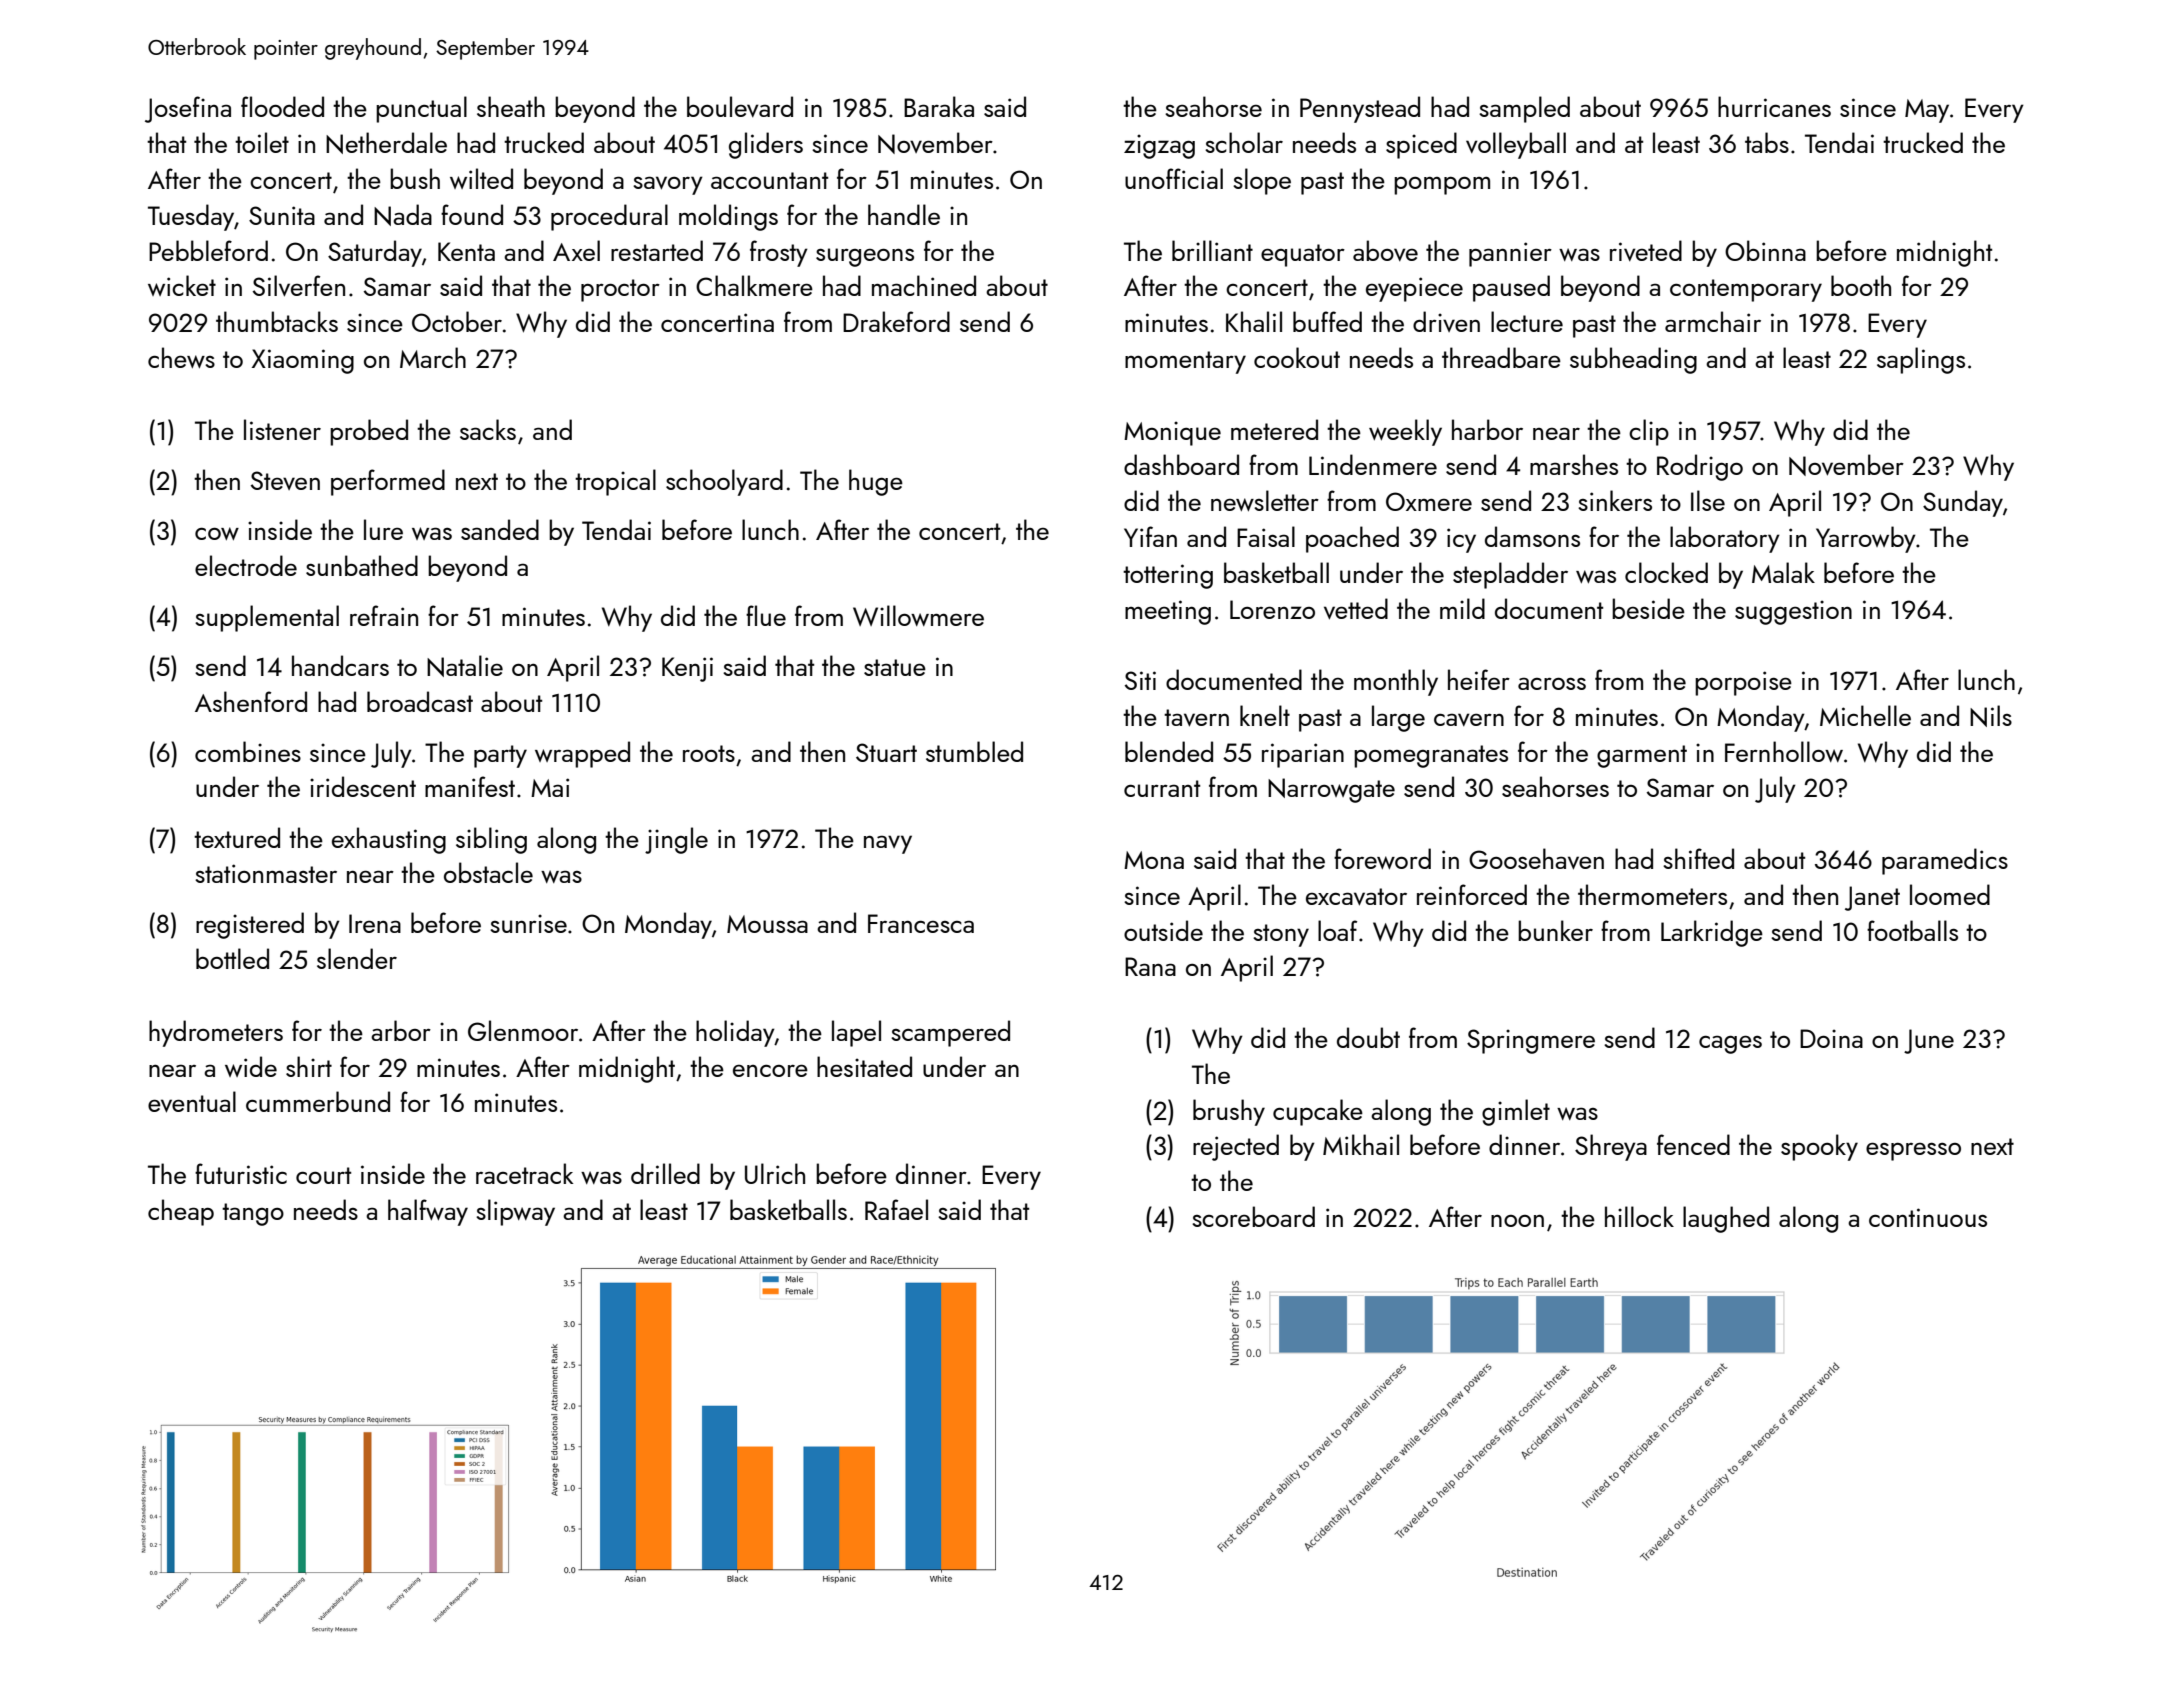 The width and height of the document is (2178, 1683). What do you see at coordinates (299, 286) in the document?
I see `Silverfen` at bounding box center [299, 286].
